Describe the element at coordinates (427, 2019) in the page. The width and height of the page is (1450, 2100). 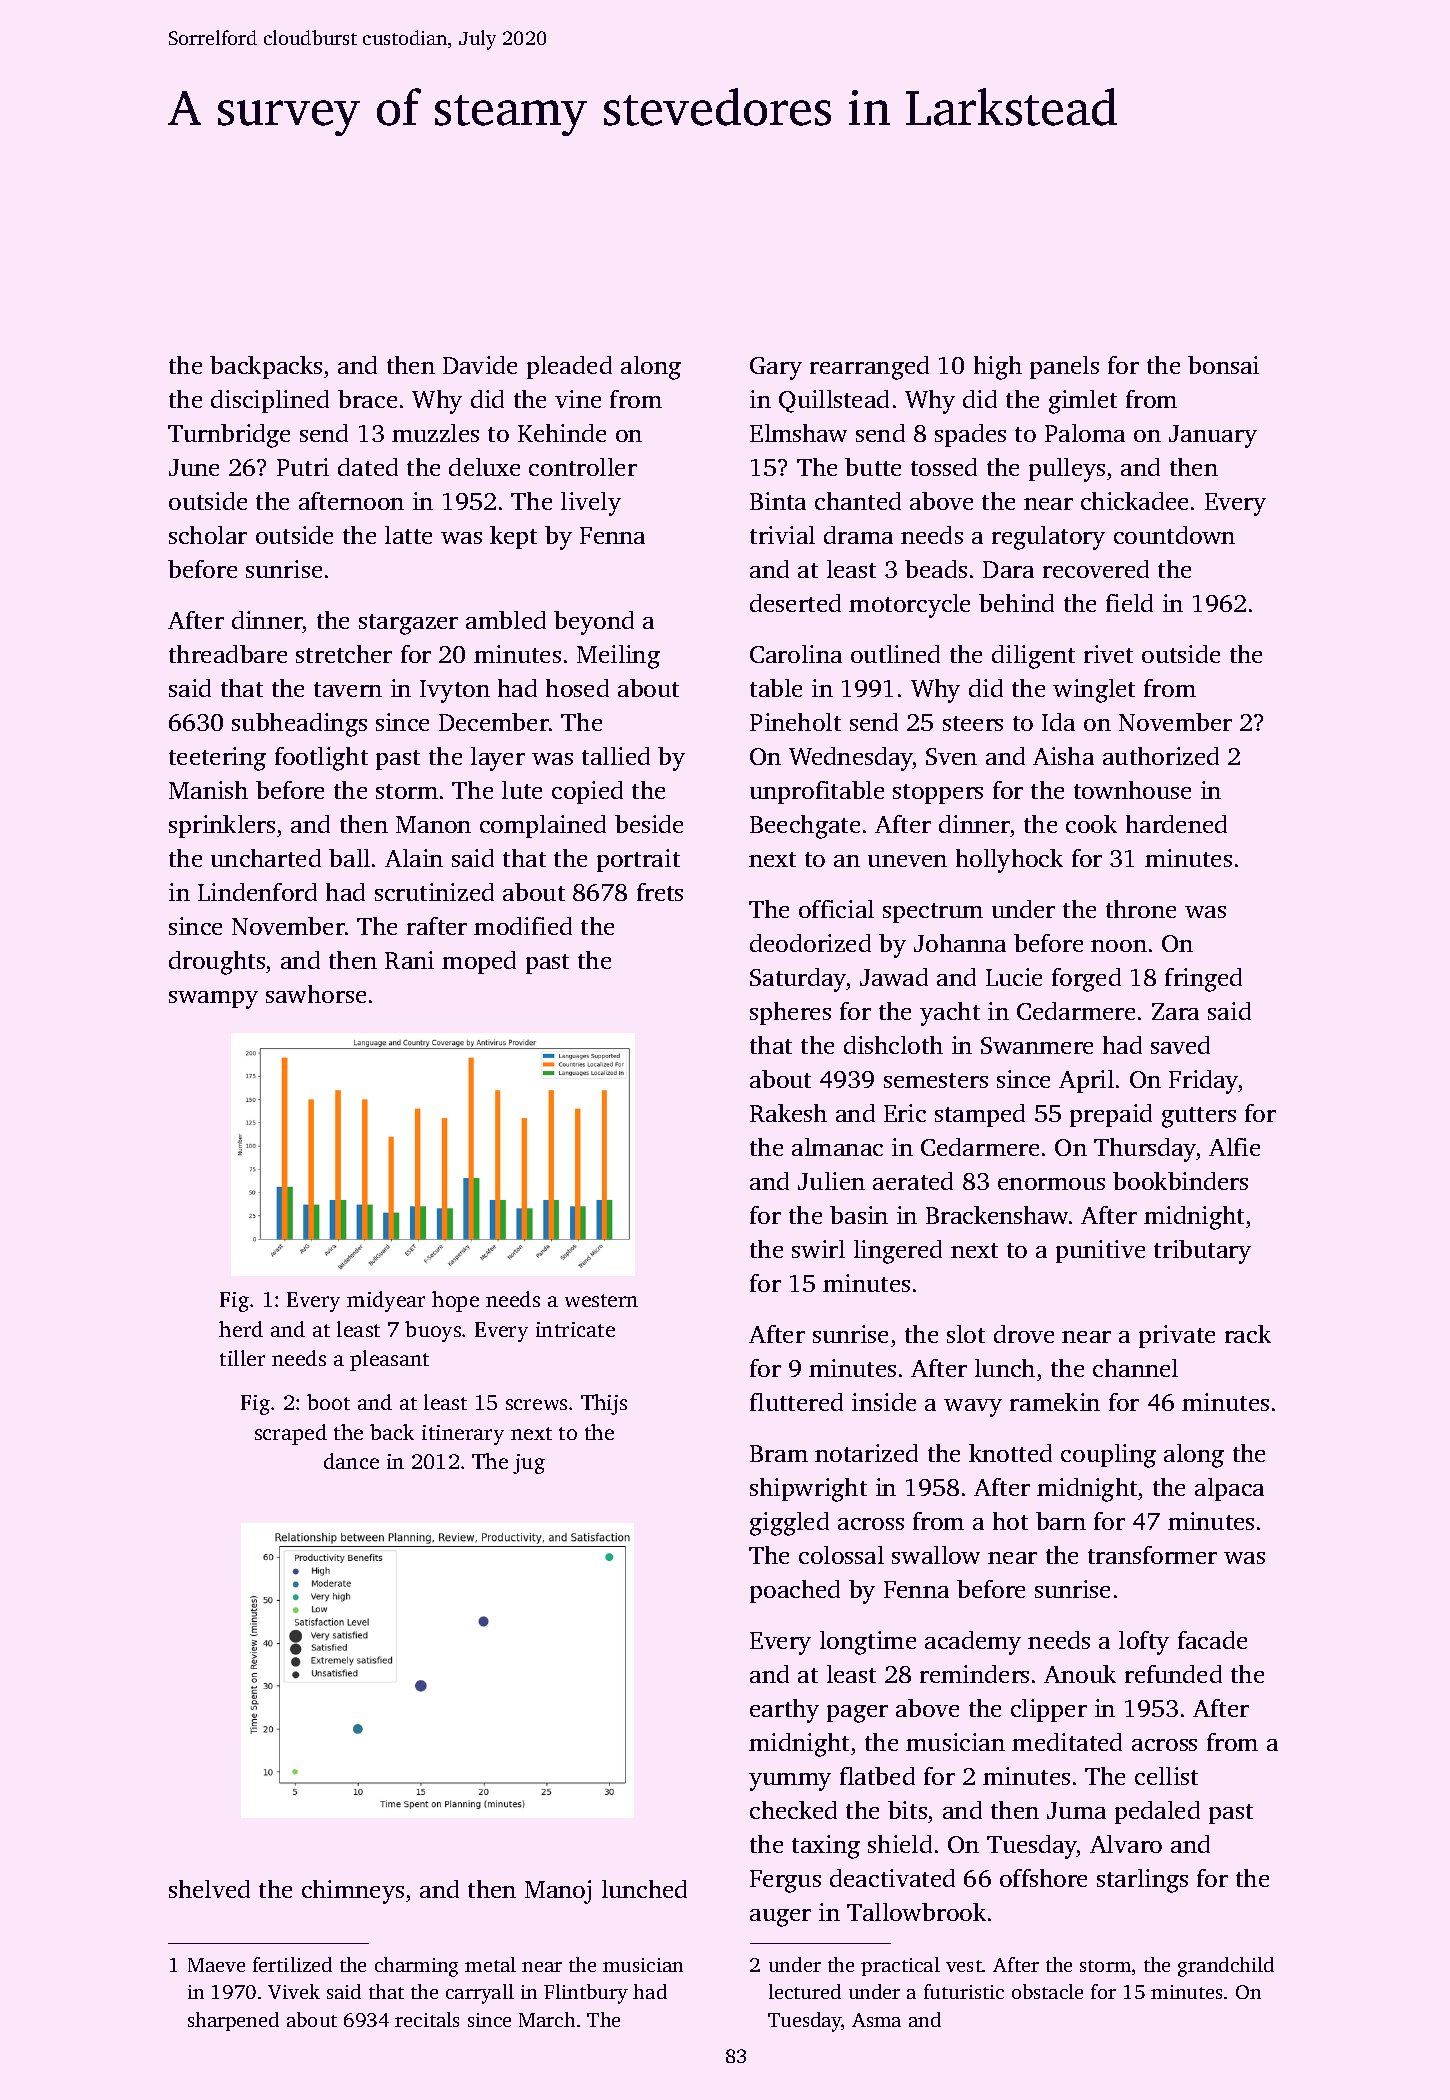
I see `recitals` at that location.
